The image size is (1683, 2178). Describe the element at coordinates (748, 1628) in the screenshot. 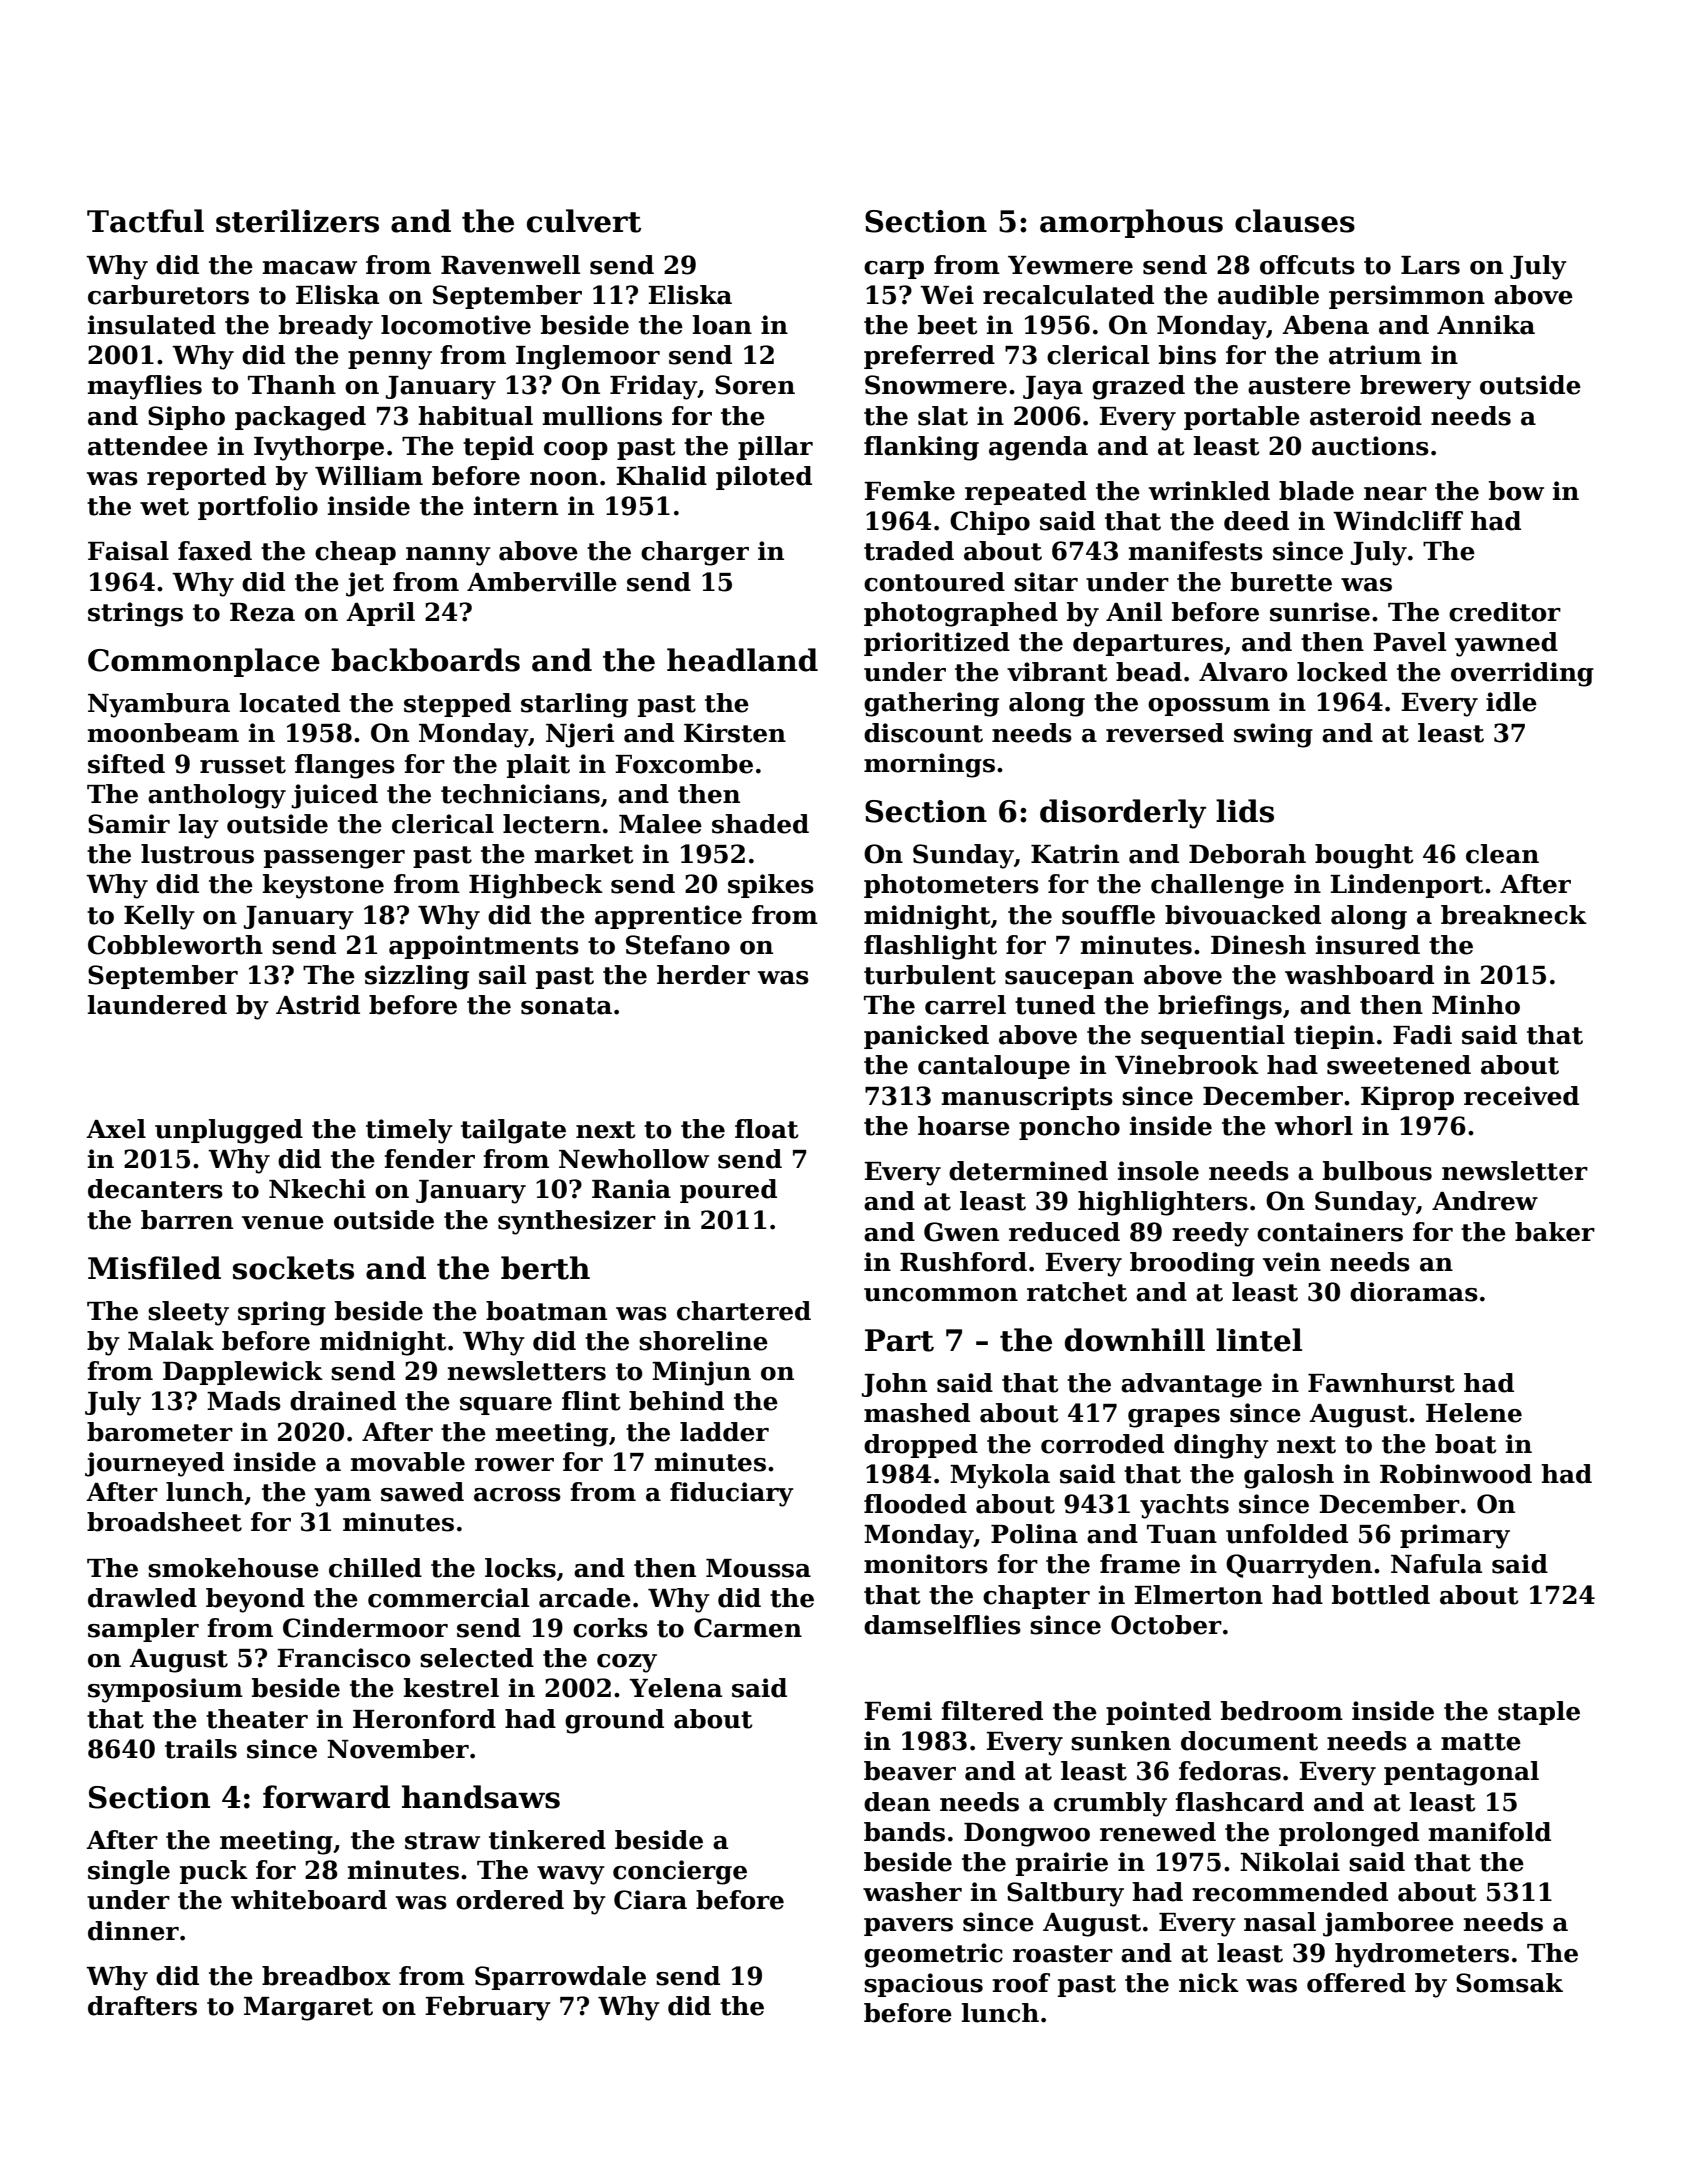

I see `Carmen` at that location.
